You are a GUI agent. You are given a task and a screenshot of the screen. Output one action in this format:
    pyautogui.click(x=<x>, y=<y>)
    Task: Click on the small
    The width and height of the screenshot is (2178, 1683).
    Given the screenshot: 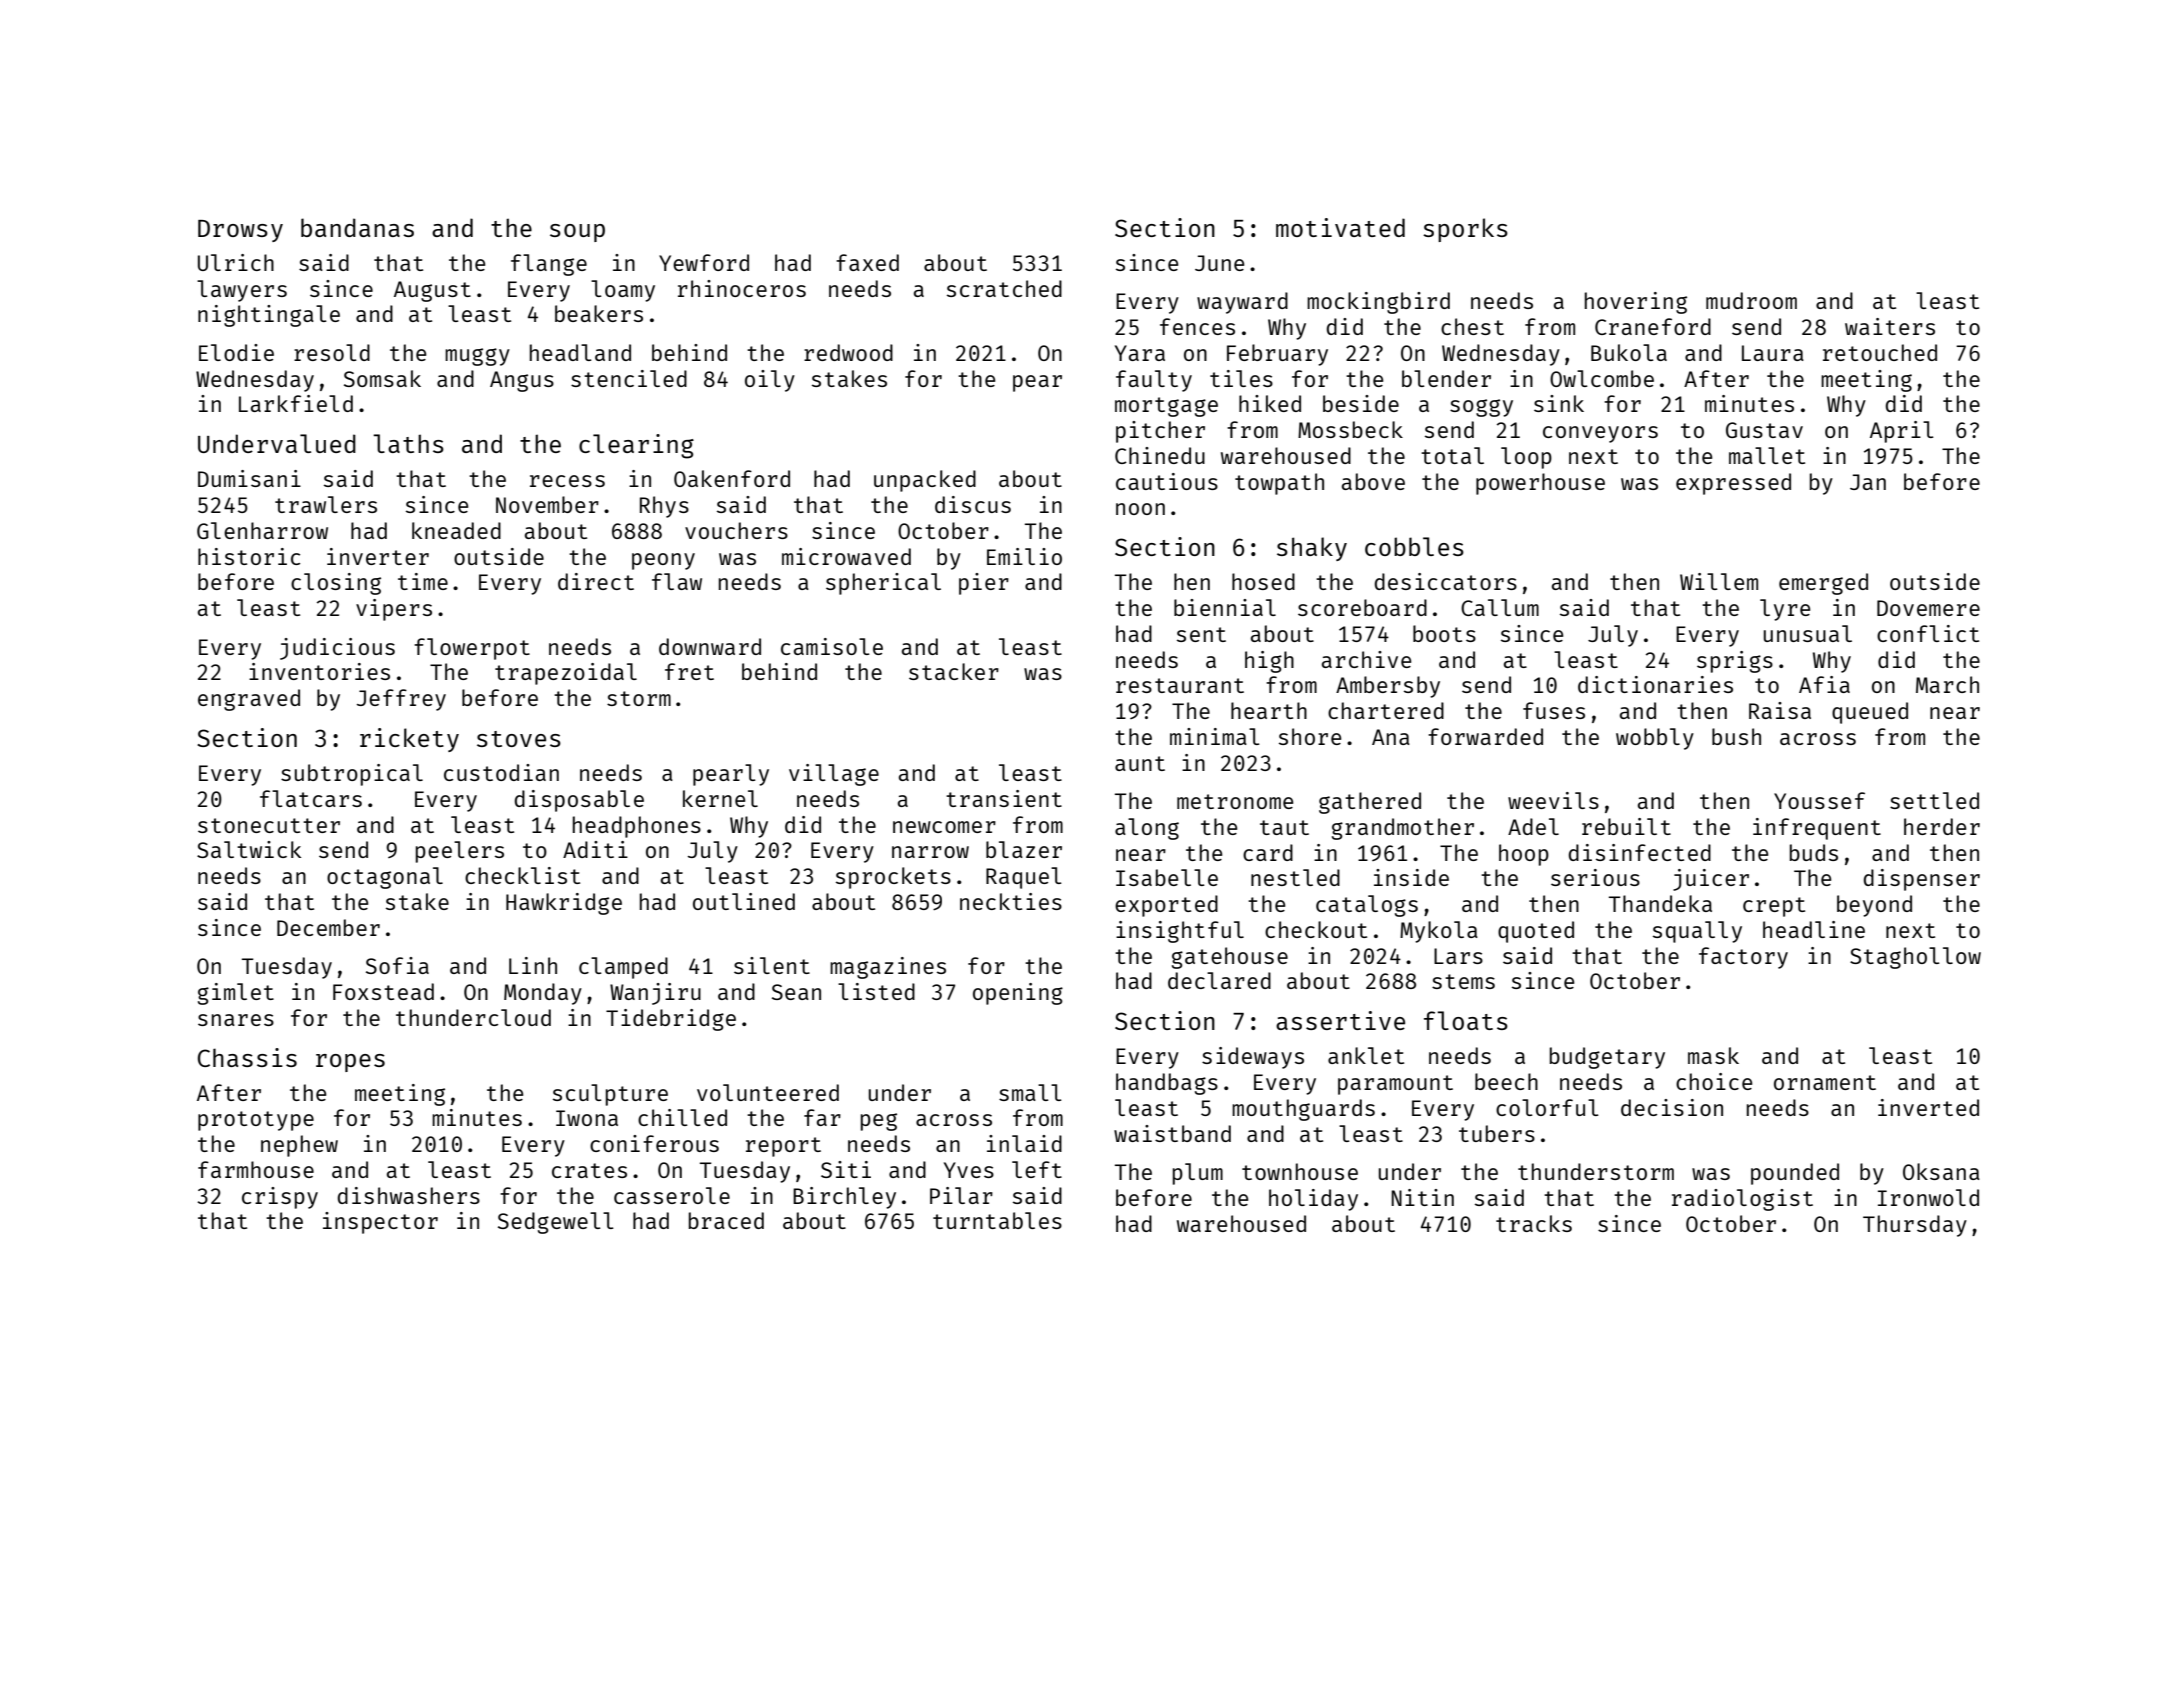 What is the action you would take?
    pyautogui.click(x=1030, y=1092)
